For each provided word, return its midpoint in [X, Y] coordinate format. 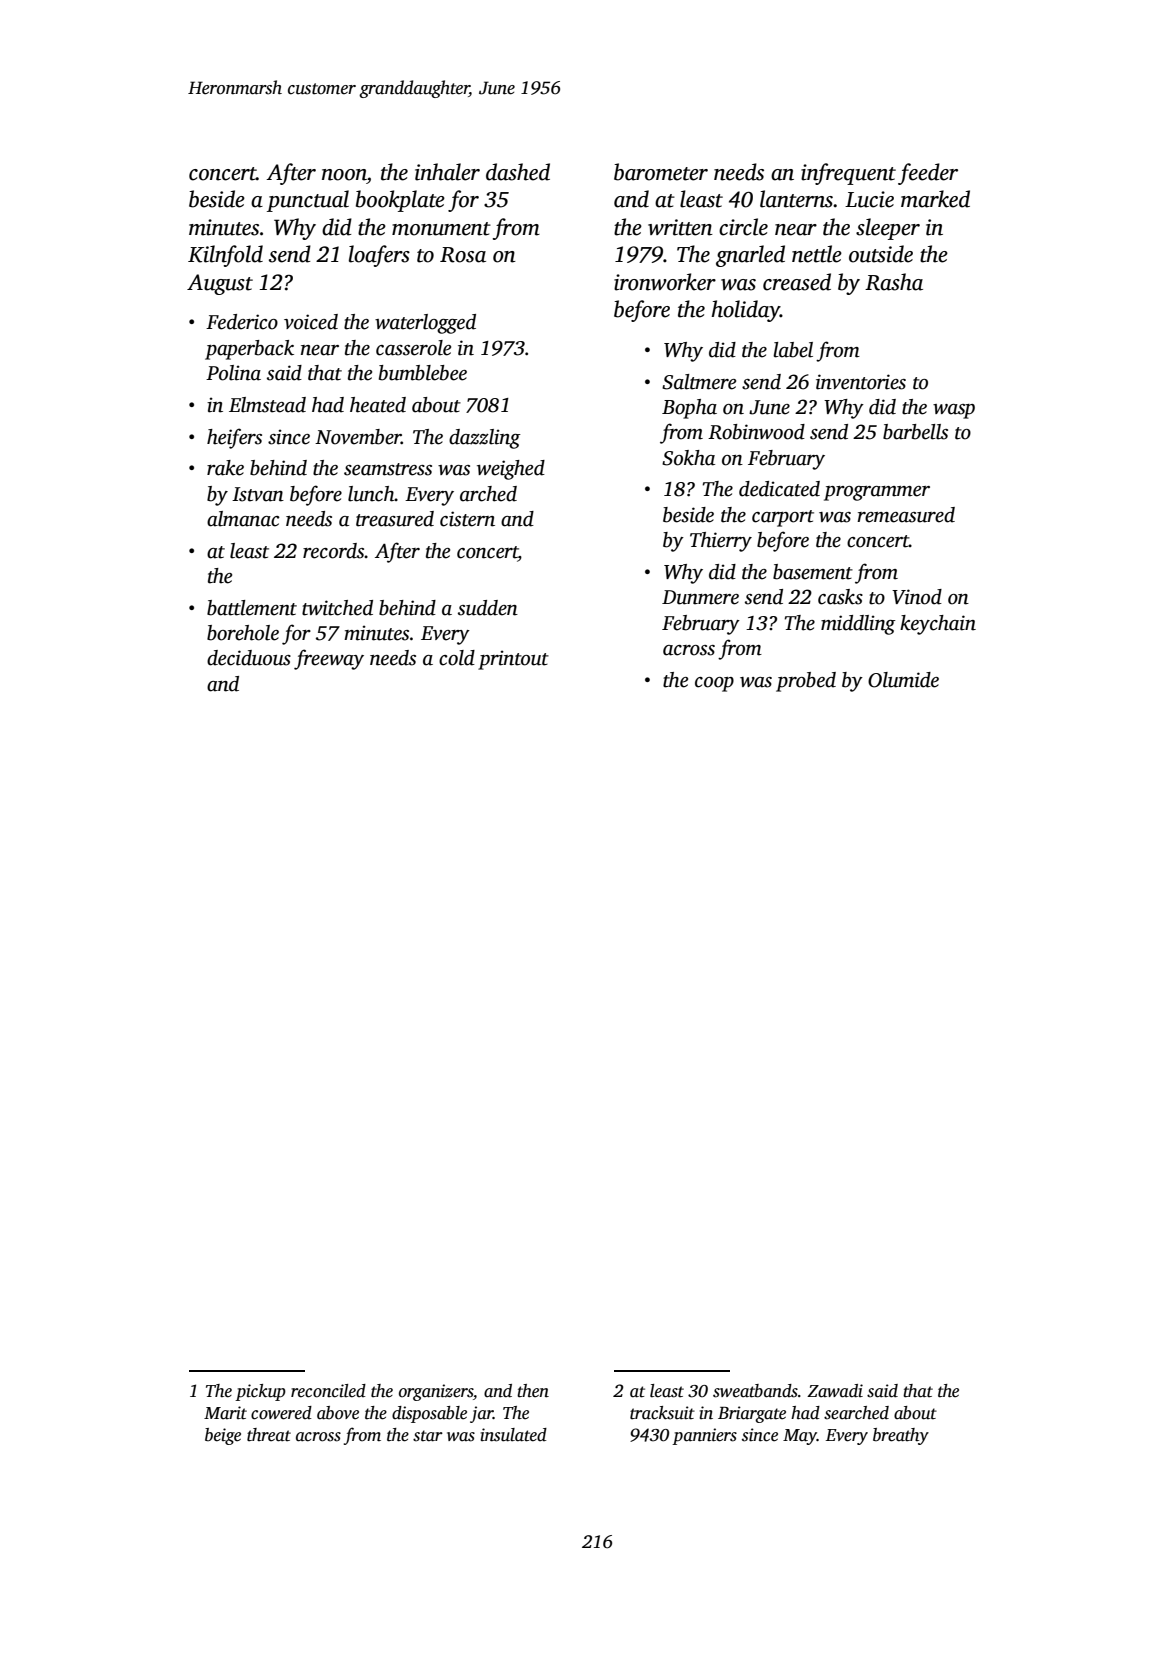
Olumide [903, 680]
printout [513, 660]
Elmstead [267, 405]
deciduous [249, 658]
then [533, 1391]
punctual [308, 201]
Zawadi [835, 1391]
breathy [901, 1436]
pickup [260, 1392]
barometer [661, 172]
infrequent [848, 174]
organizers [436, 1392]
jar [481, 1414]
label [793, 350]
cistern [467, 519]
